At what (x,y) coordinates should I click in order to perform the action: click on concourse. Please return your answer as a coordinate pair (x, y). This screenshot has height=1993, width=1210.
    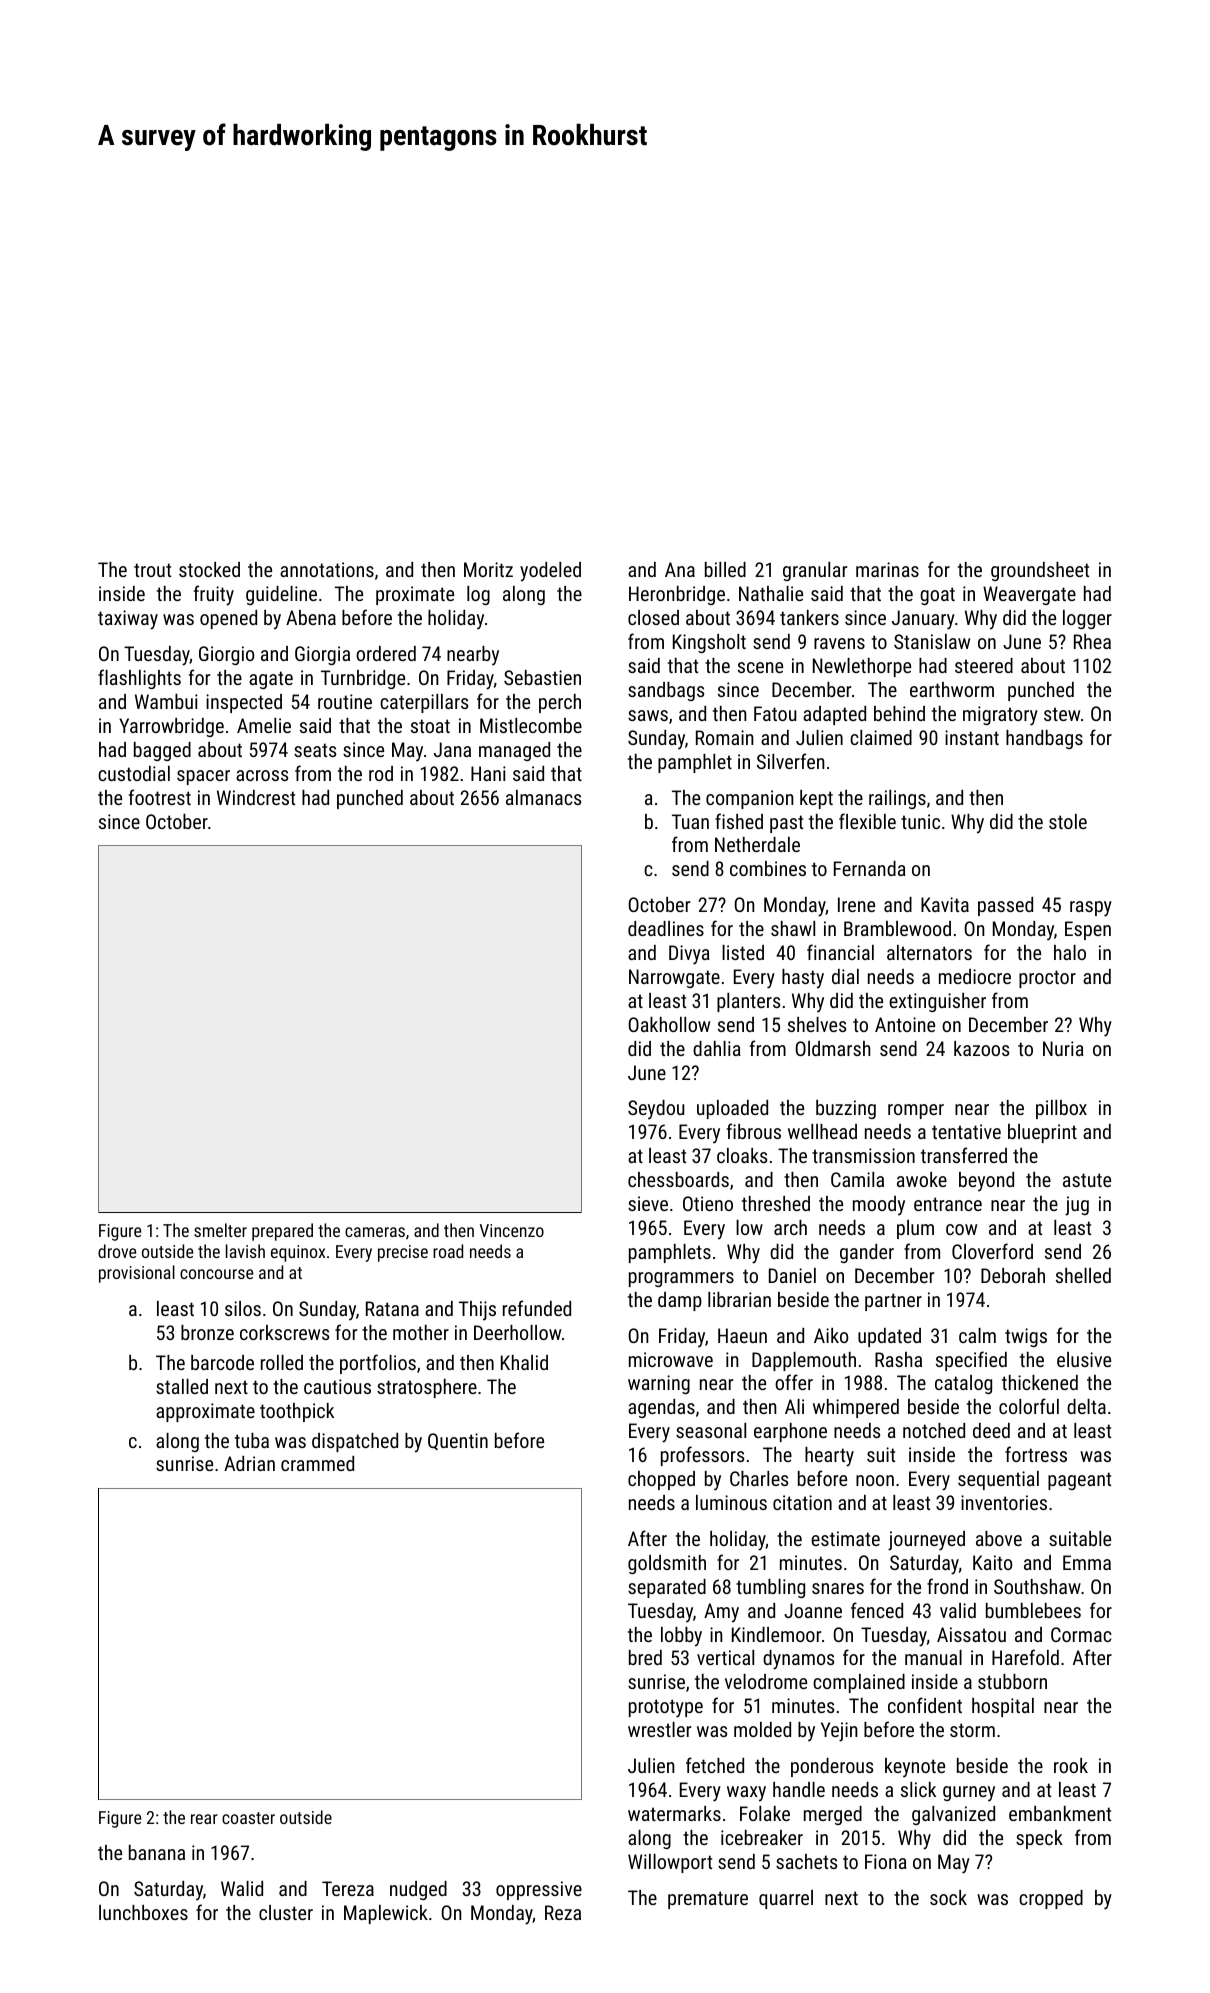
    Looking at the image, I should click on (216, 1274).
